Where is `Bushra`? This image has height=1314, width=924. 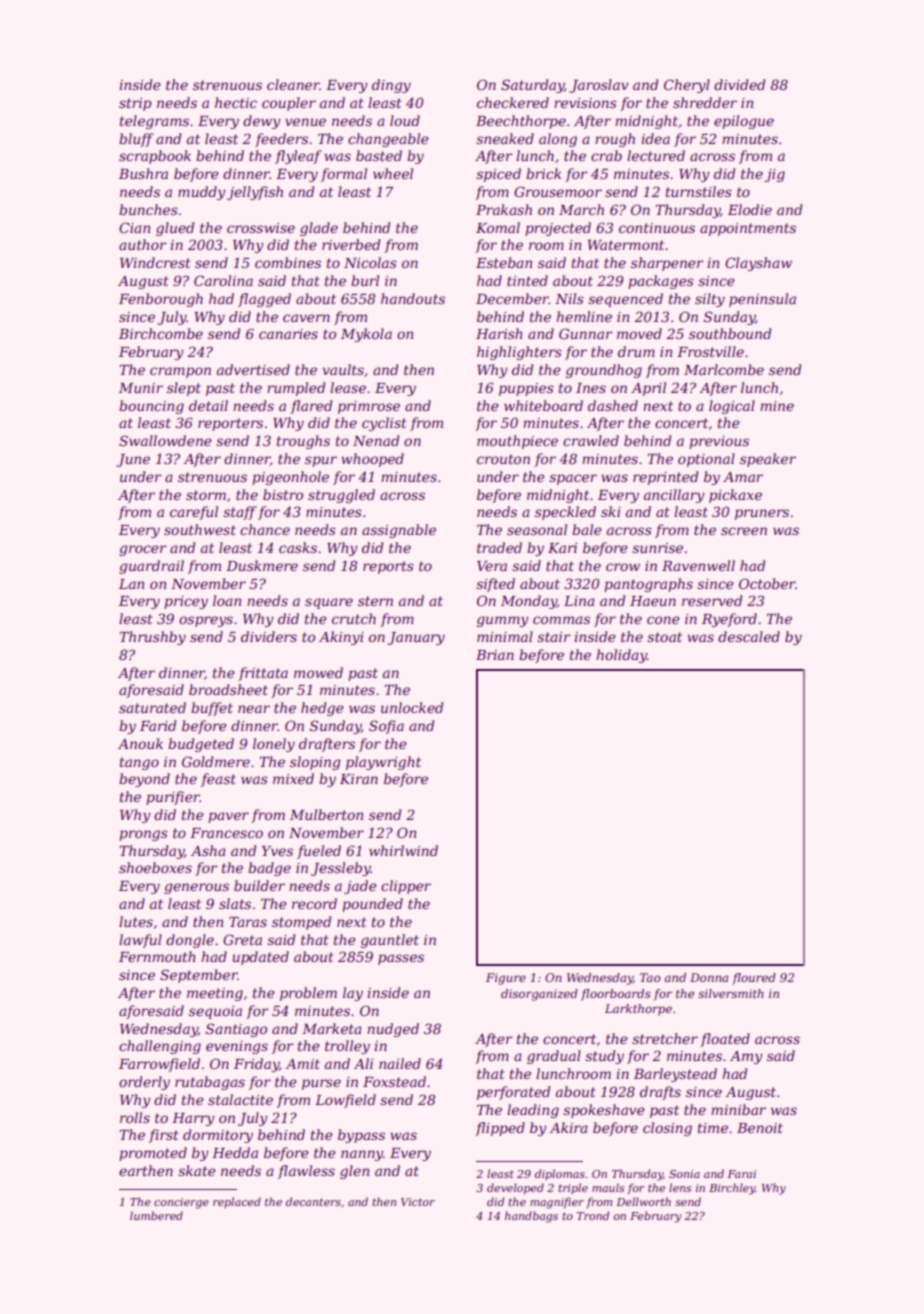 Bushra is located at coordinates (143, 173).
